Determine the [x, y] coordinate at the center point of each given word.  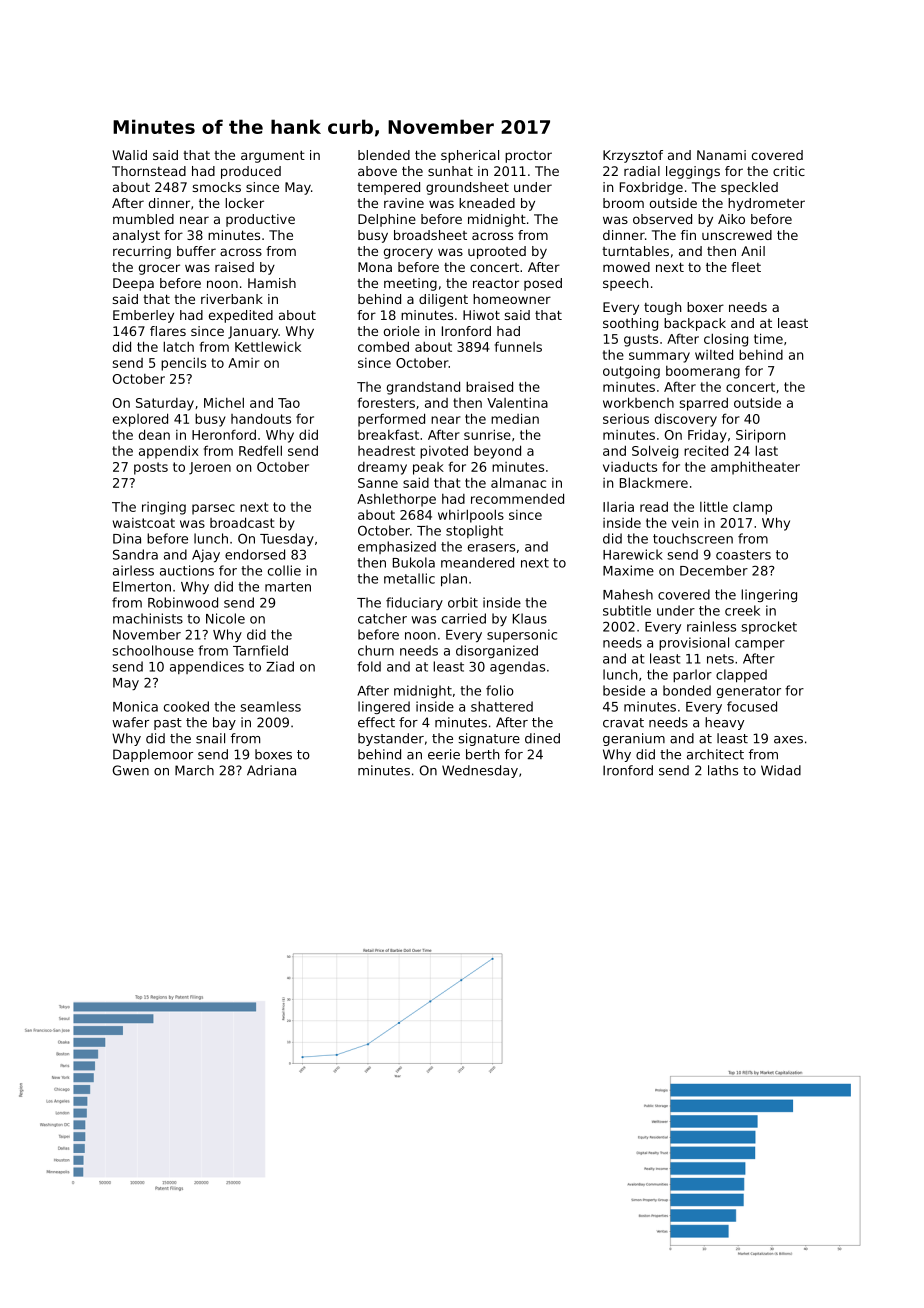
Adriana [271, 770]
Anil [753, 251]
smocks [217, 187]
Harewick [633, 554]
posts [151, 468]
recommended [517, 498]
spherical [470, 156]
